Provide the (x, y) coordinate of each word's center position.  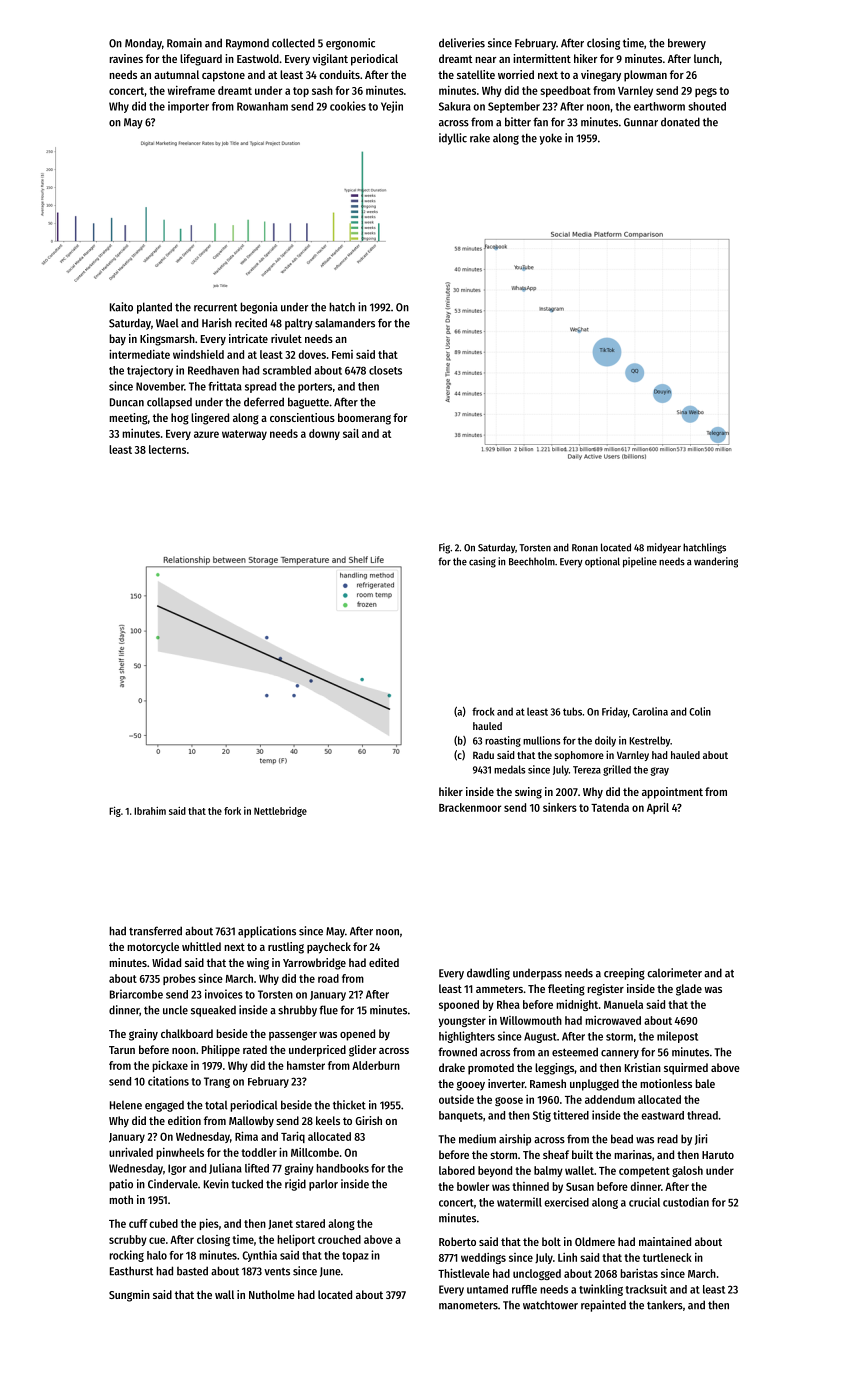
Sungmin (129, 1296)
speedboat (565, 91)
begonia (259, 308)
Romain (184, 43)
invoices (224, 994)
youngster (462, 1022)
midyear (664, 548)
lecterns (167, 449)
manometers (468, 1306)
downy (324, 434)
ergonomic (350, 44)
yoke (550, 139)
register (605, 990)
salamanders (345, 323)
